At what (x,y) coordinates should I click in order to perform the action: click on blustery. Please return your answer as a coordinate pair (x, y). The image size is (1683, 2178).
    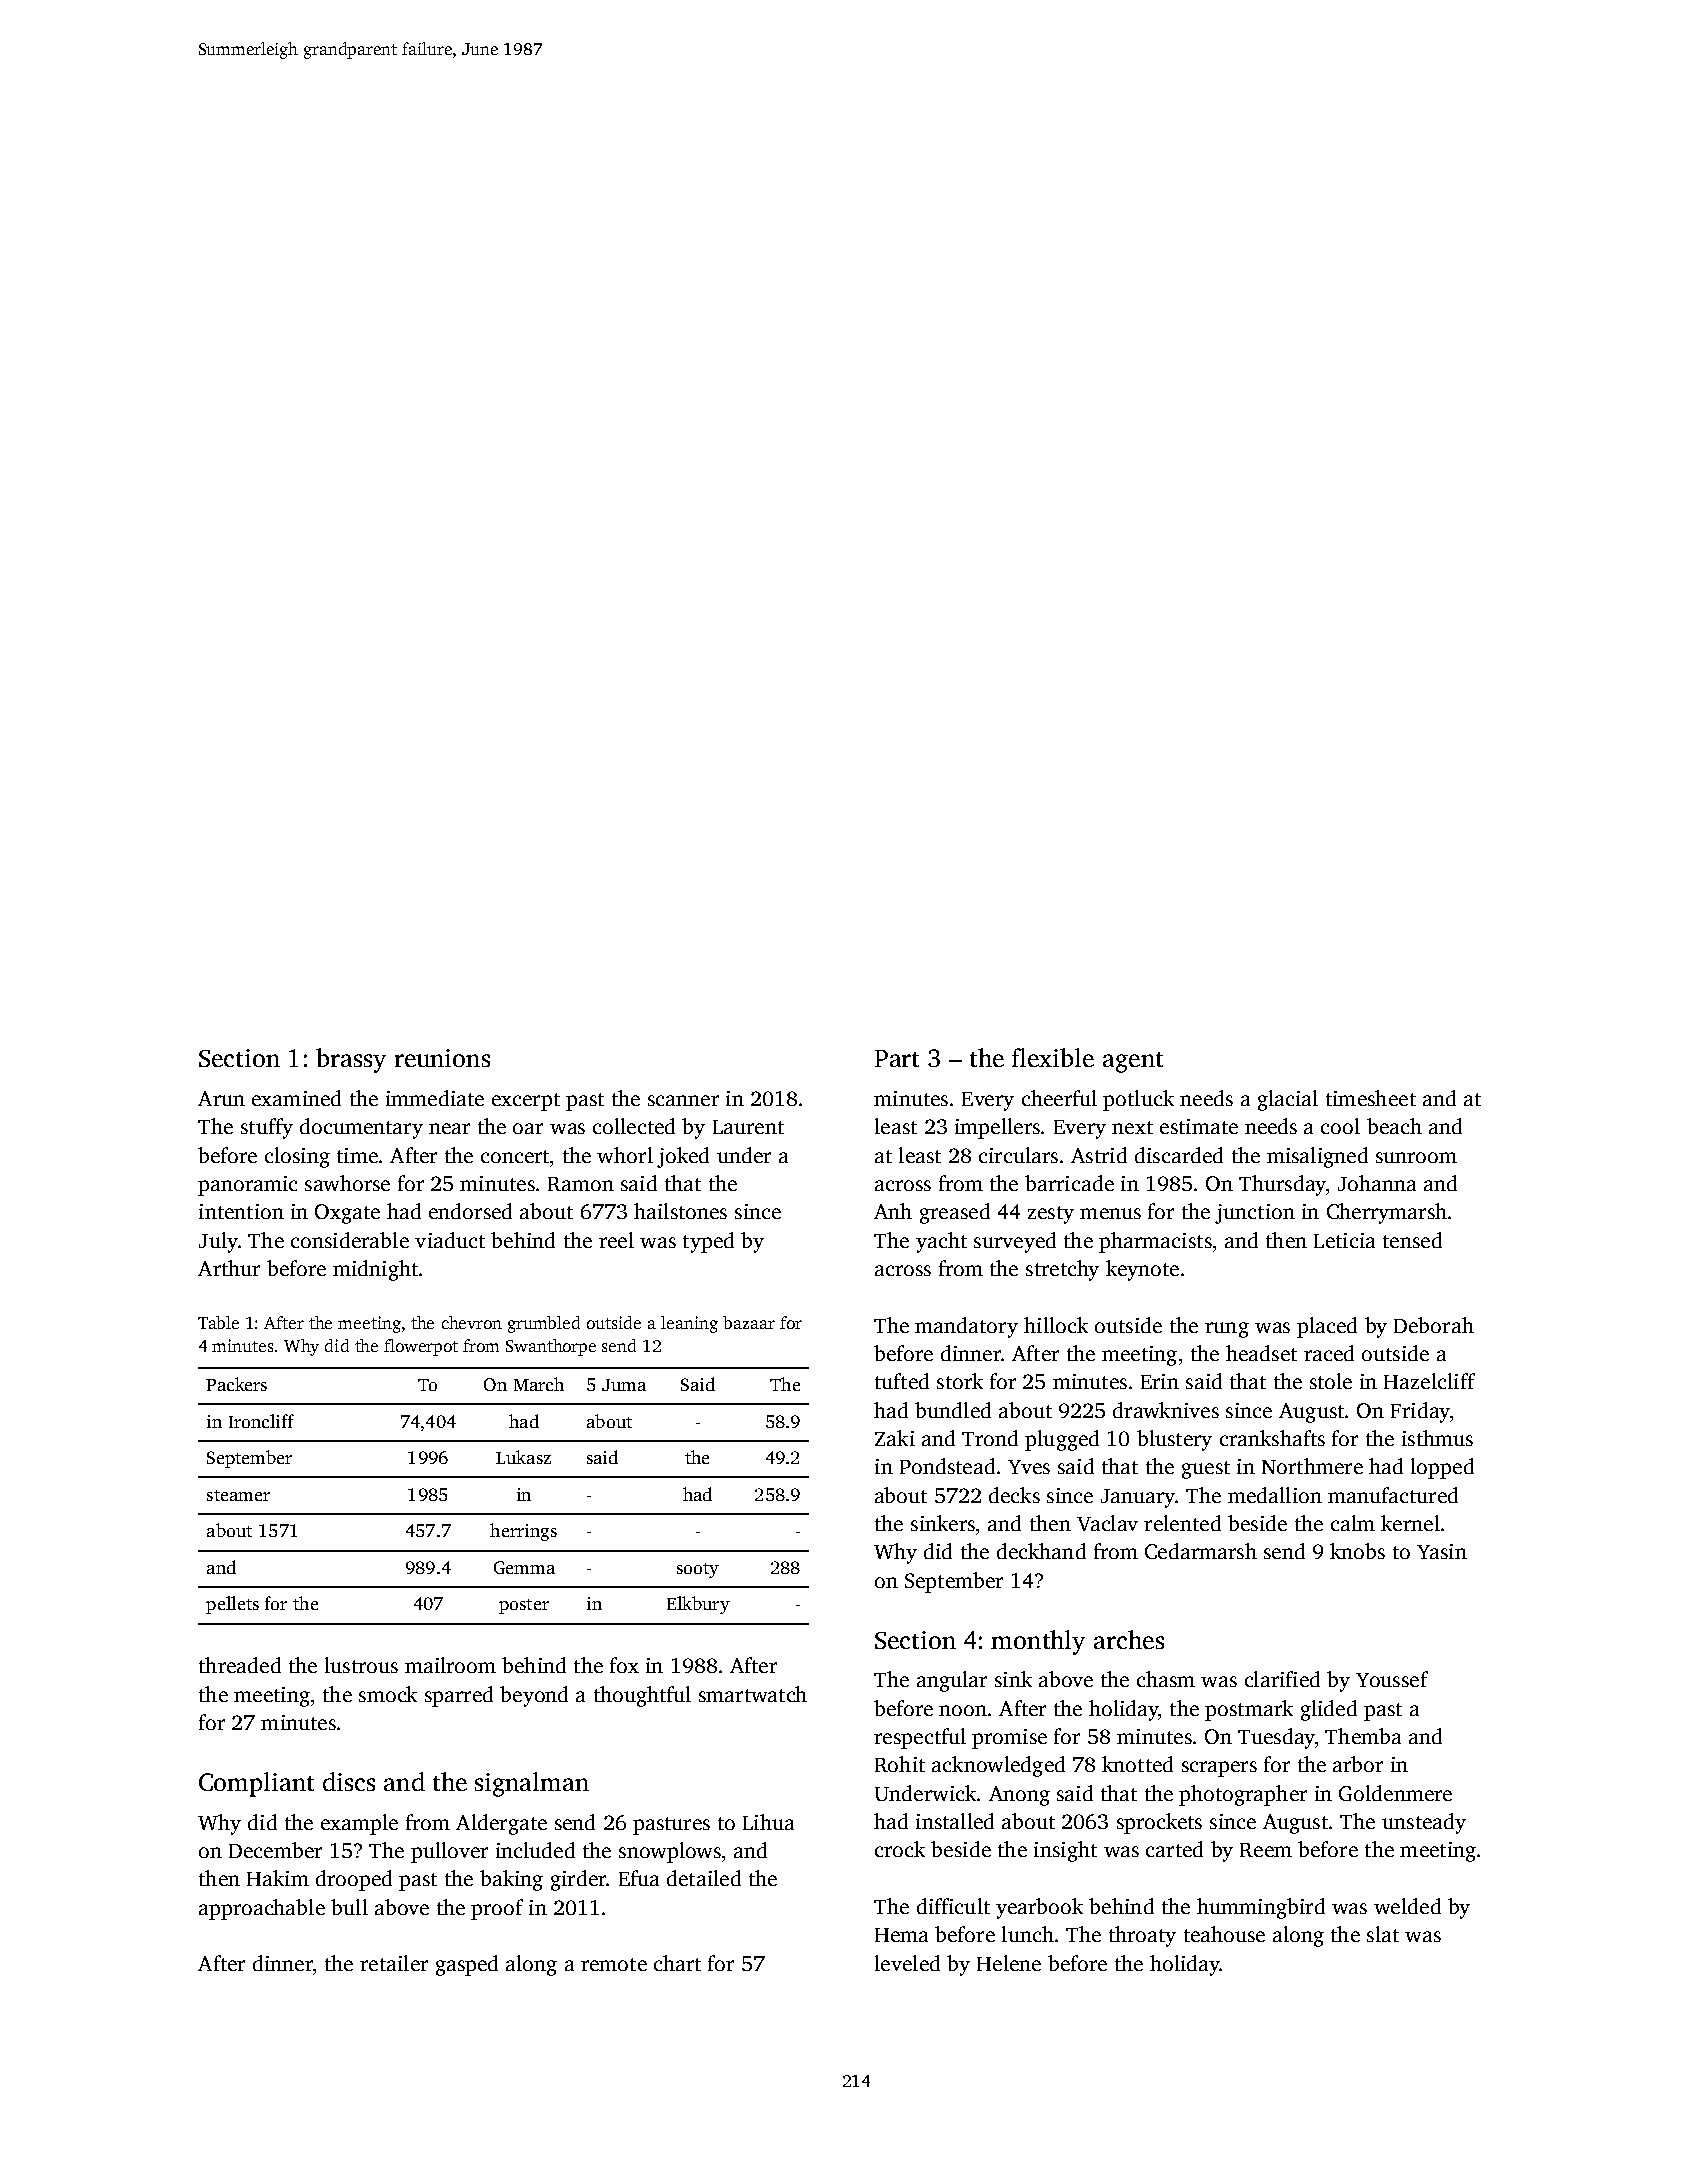
    Looking at the image, I should click on (1174, 1440).
